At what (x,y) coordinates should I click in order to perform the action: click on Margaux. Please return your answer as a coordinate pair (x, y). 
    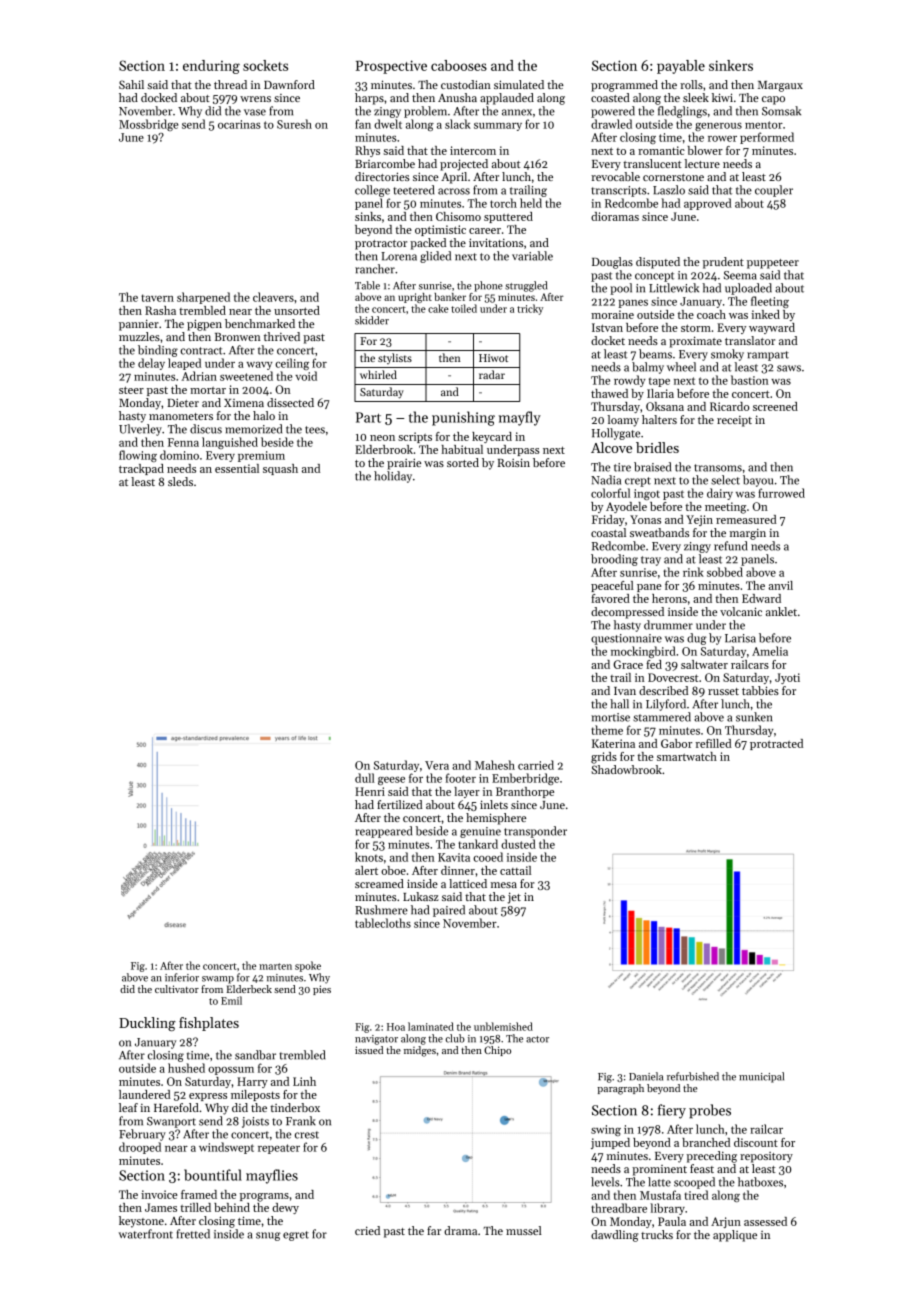
    Looking at the image, I should click on (780, 86).
